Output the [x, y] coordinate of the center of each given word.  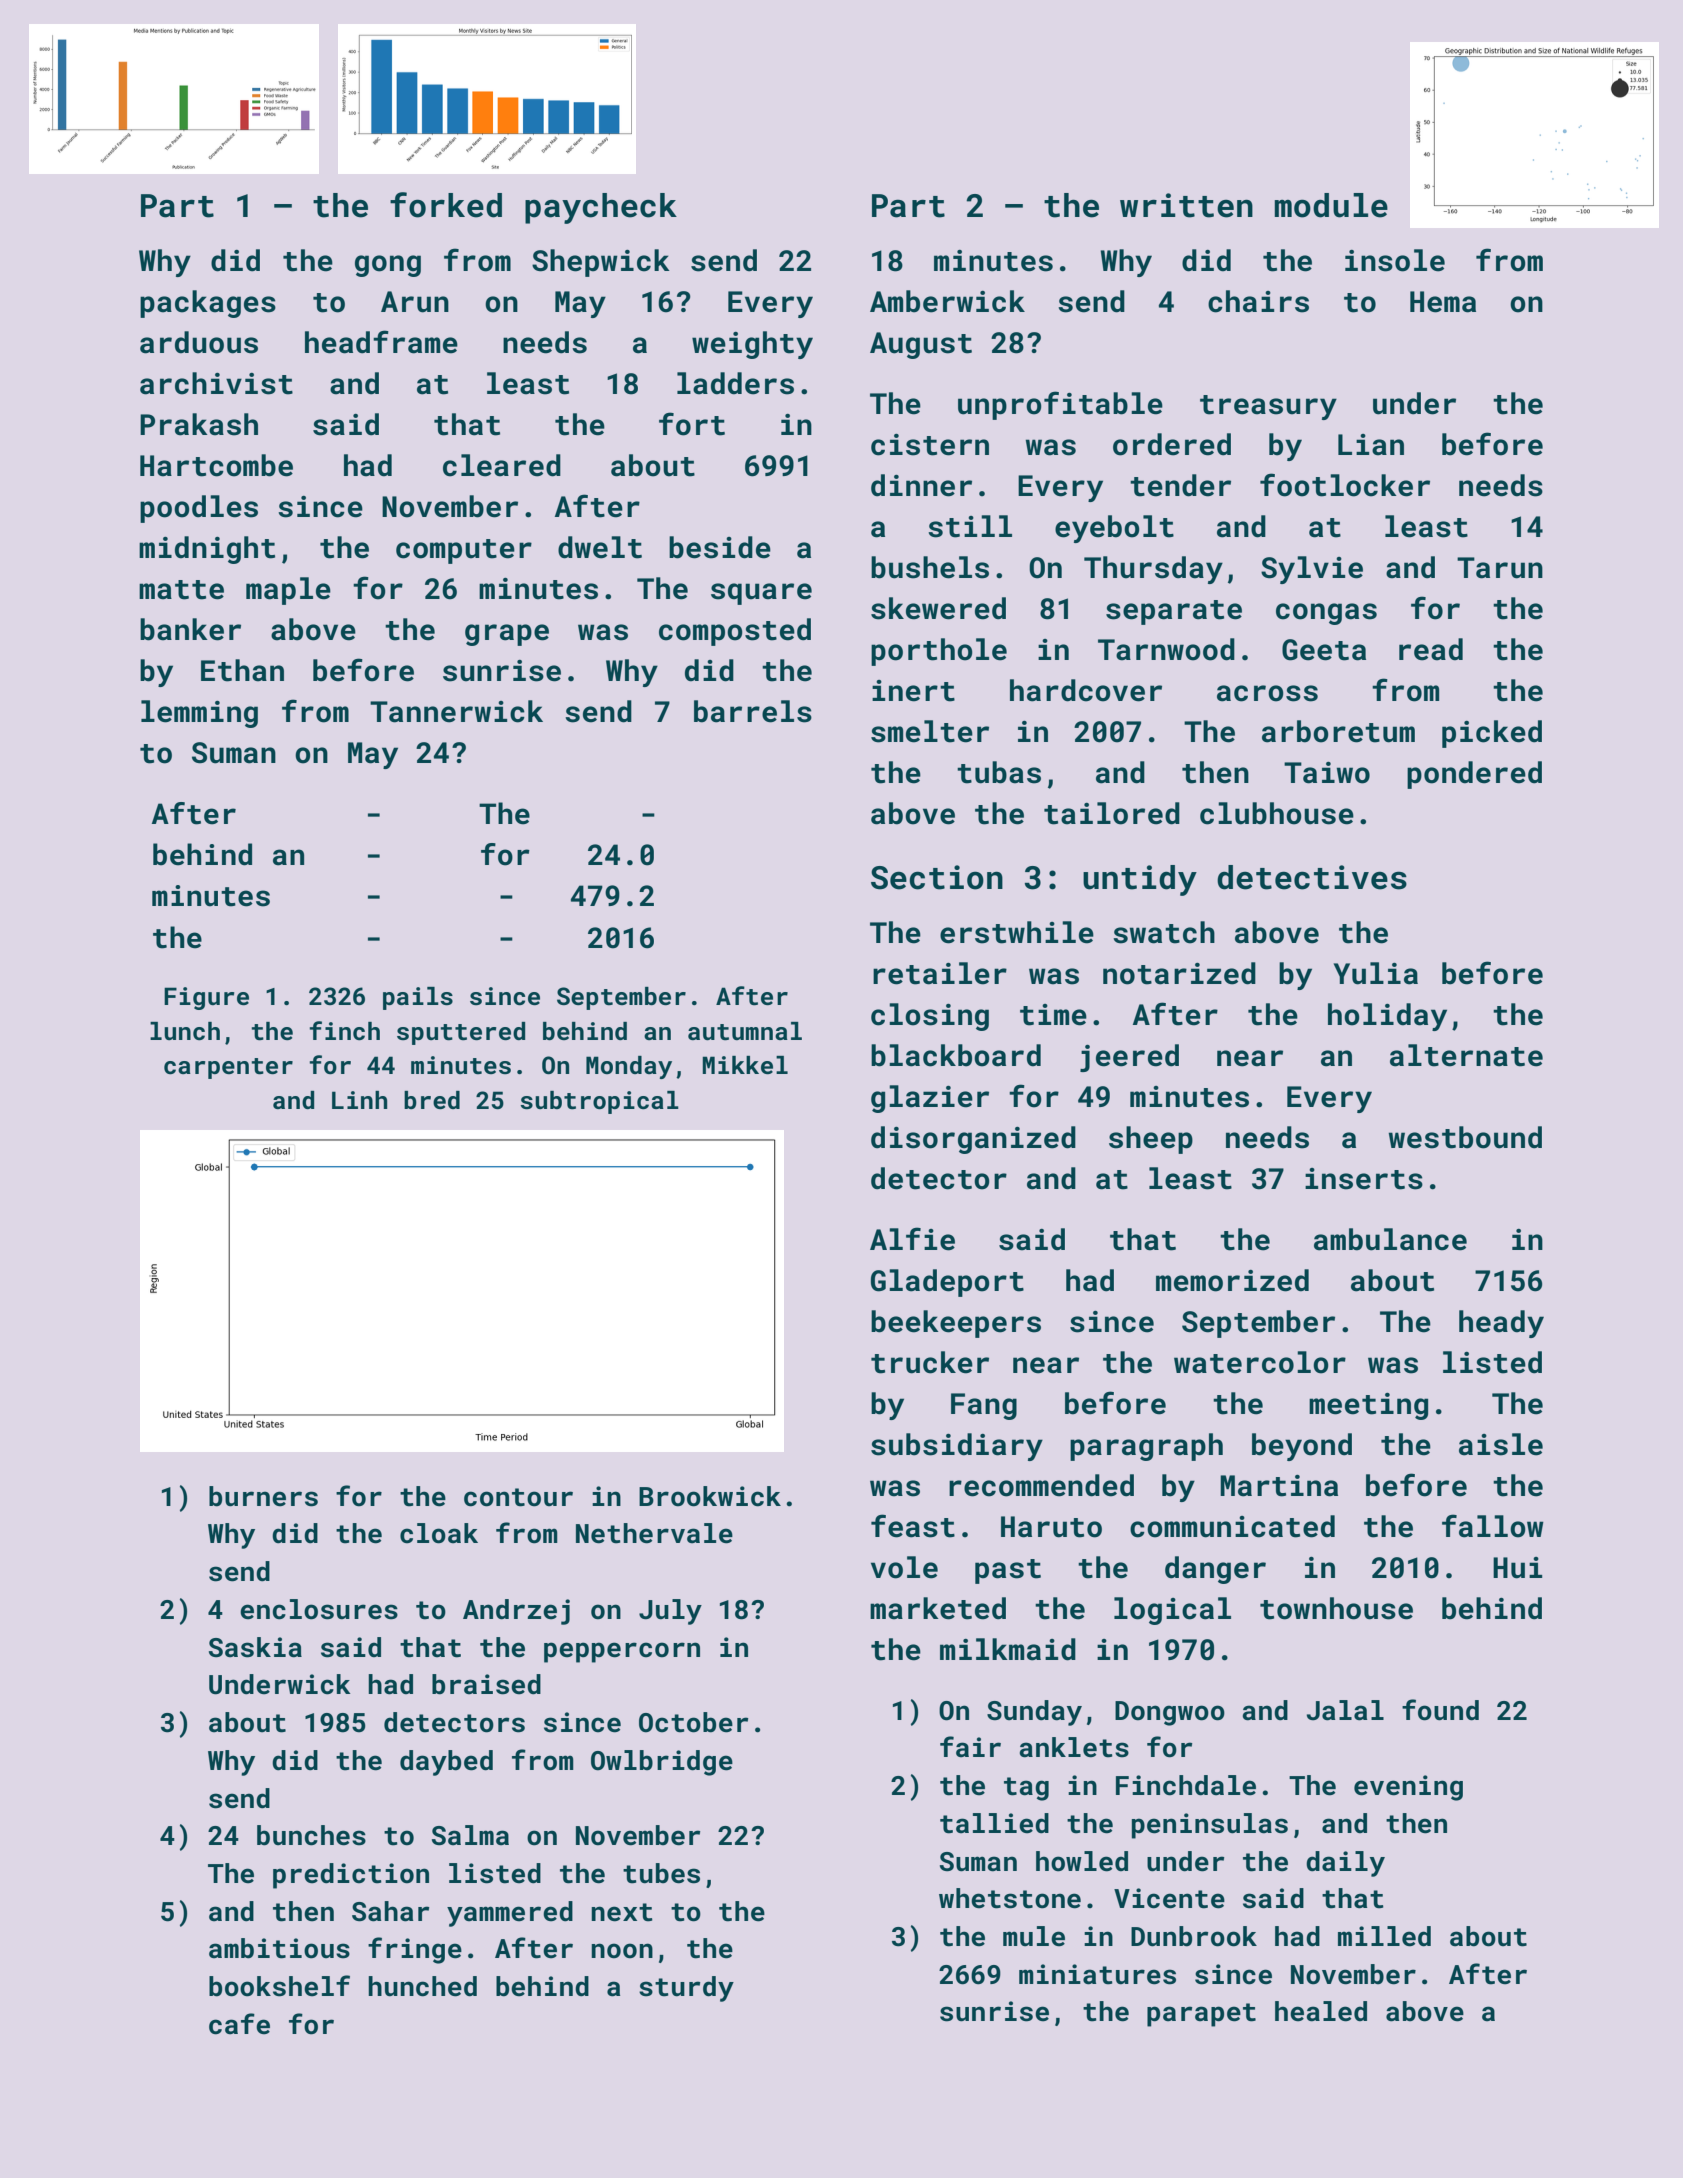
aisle [1501, 1444]
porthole [939, 652]
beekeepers [956, 1324]
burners [263, 1496]
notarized [1179, 973]
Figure [206, 998]
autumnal [745, 1031]
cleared [502, 465]
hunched [422, 1986]
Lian [1371, 445]
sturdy [686, 1989]
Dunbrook [1194, 1936]
